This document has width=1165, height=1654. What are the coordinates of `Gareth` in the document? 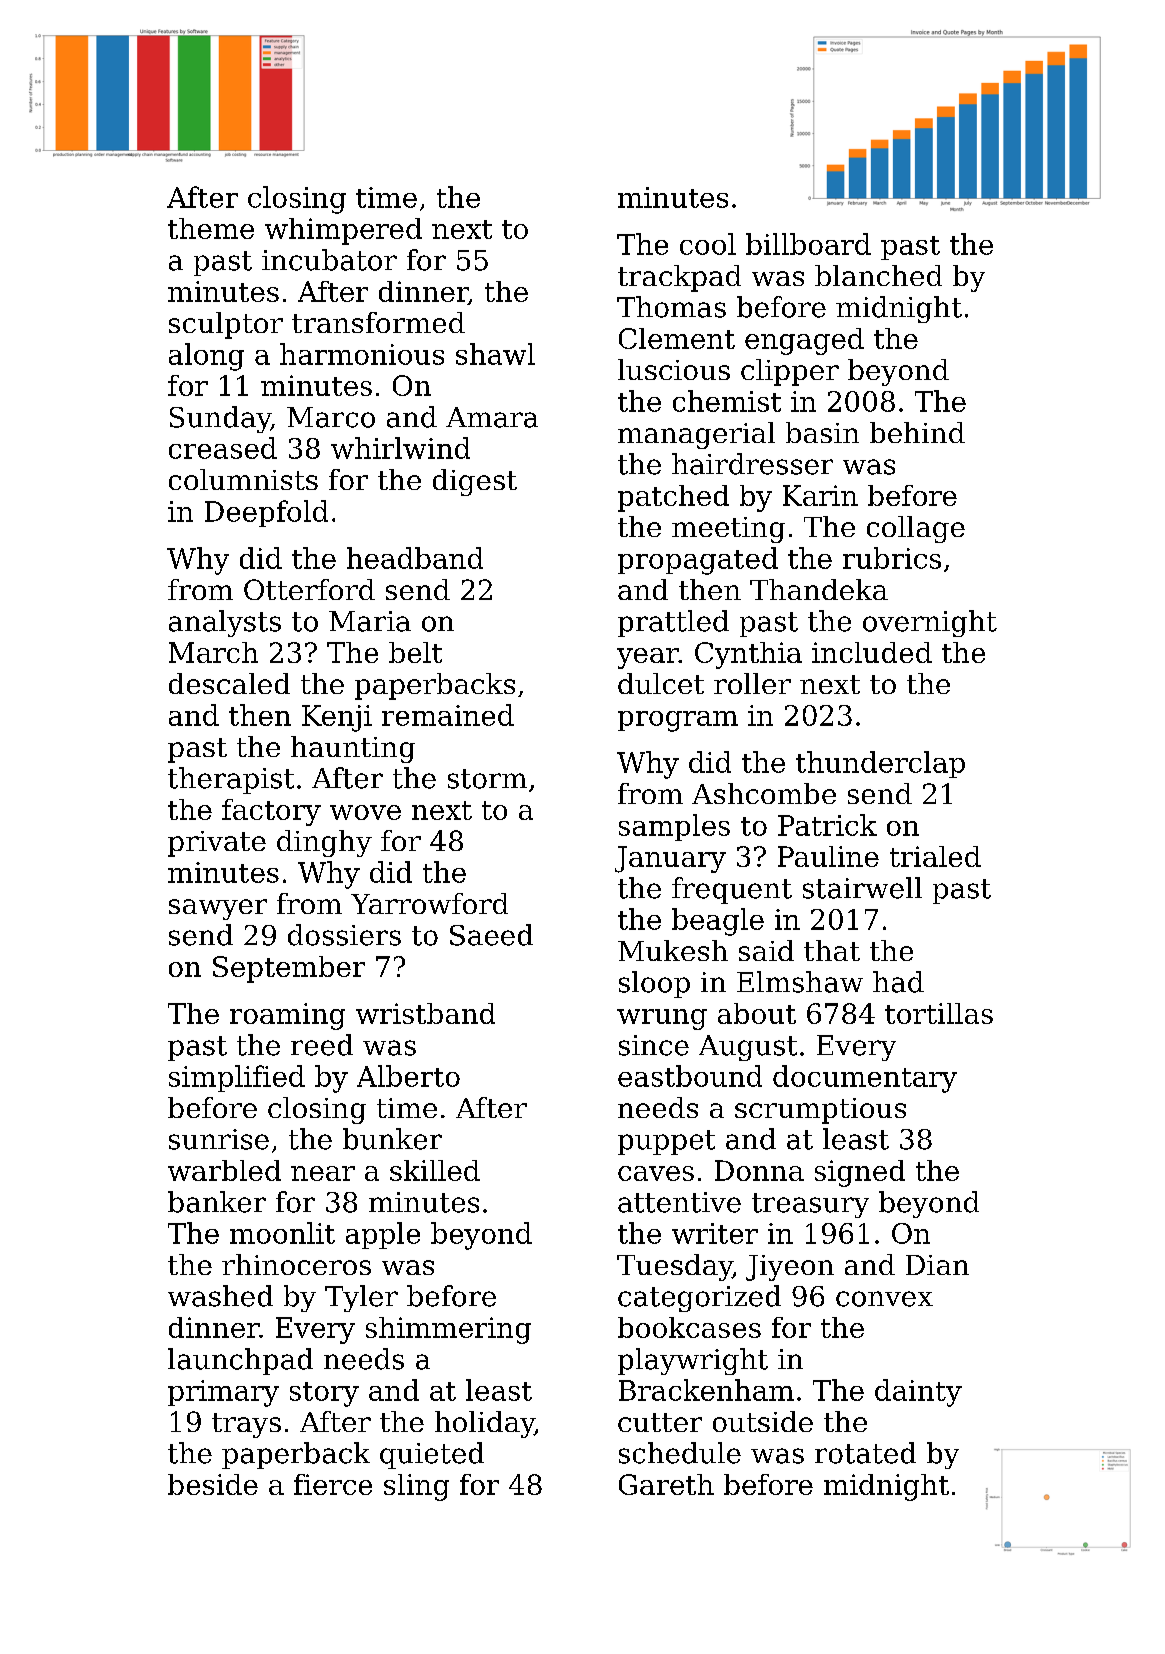 It's located at (666, 1484).
